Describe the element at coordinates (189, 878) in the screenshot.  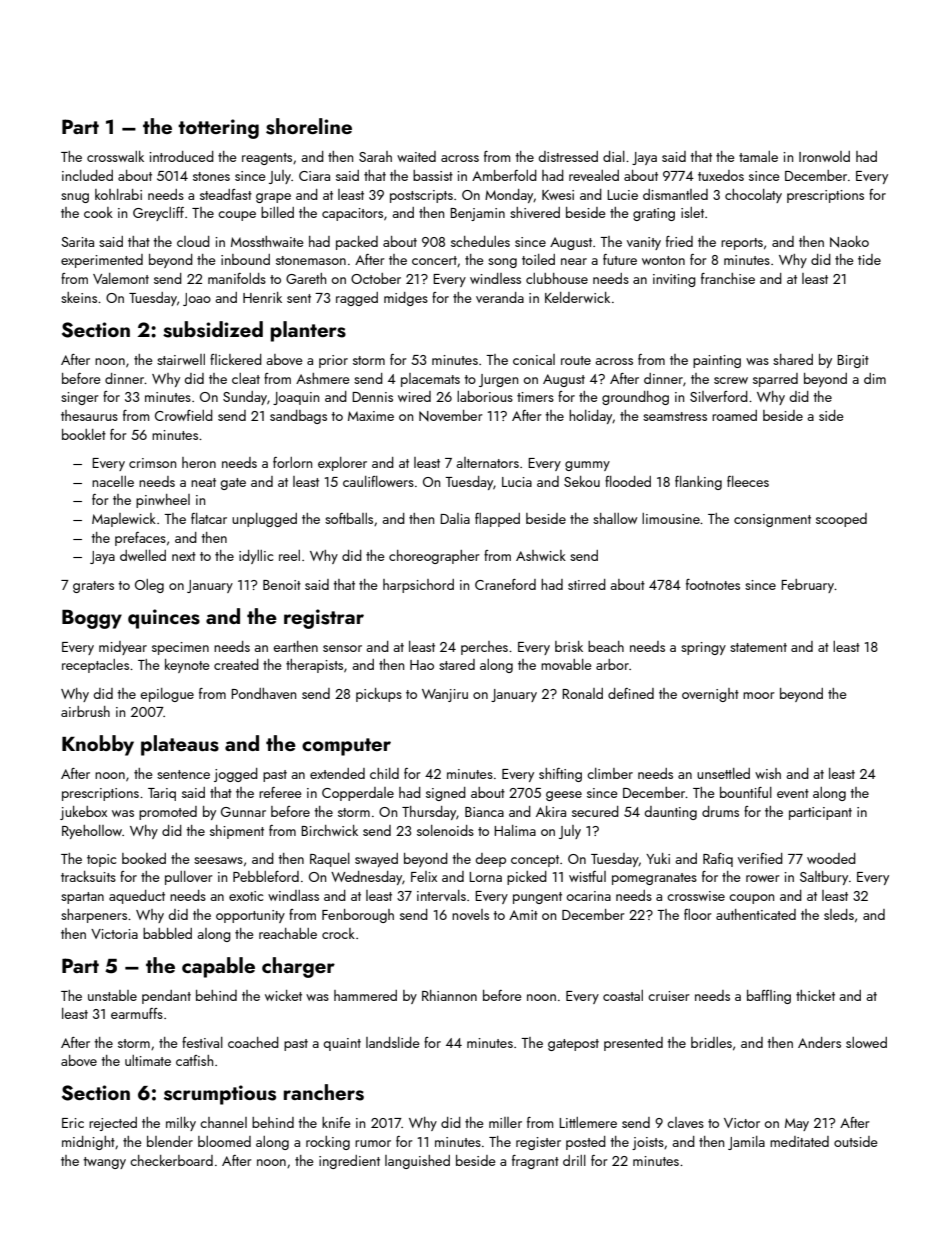
I see `pullover` at that location.
